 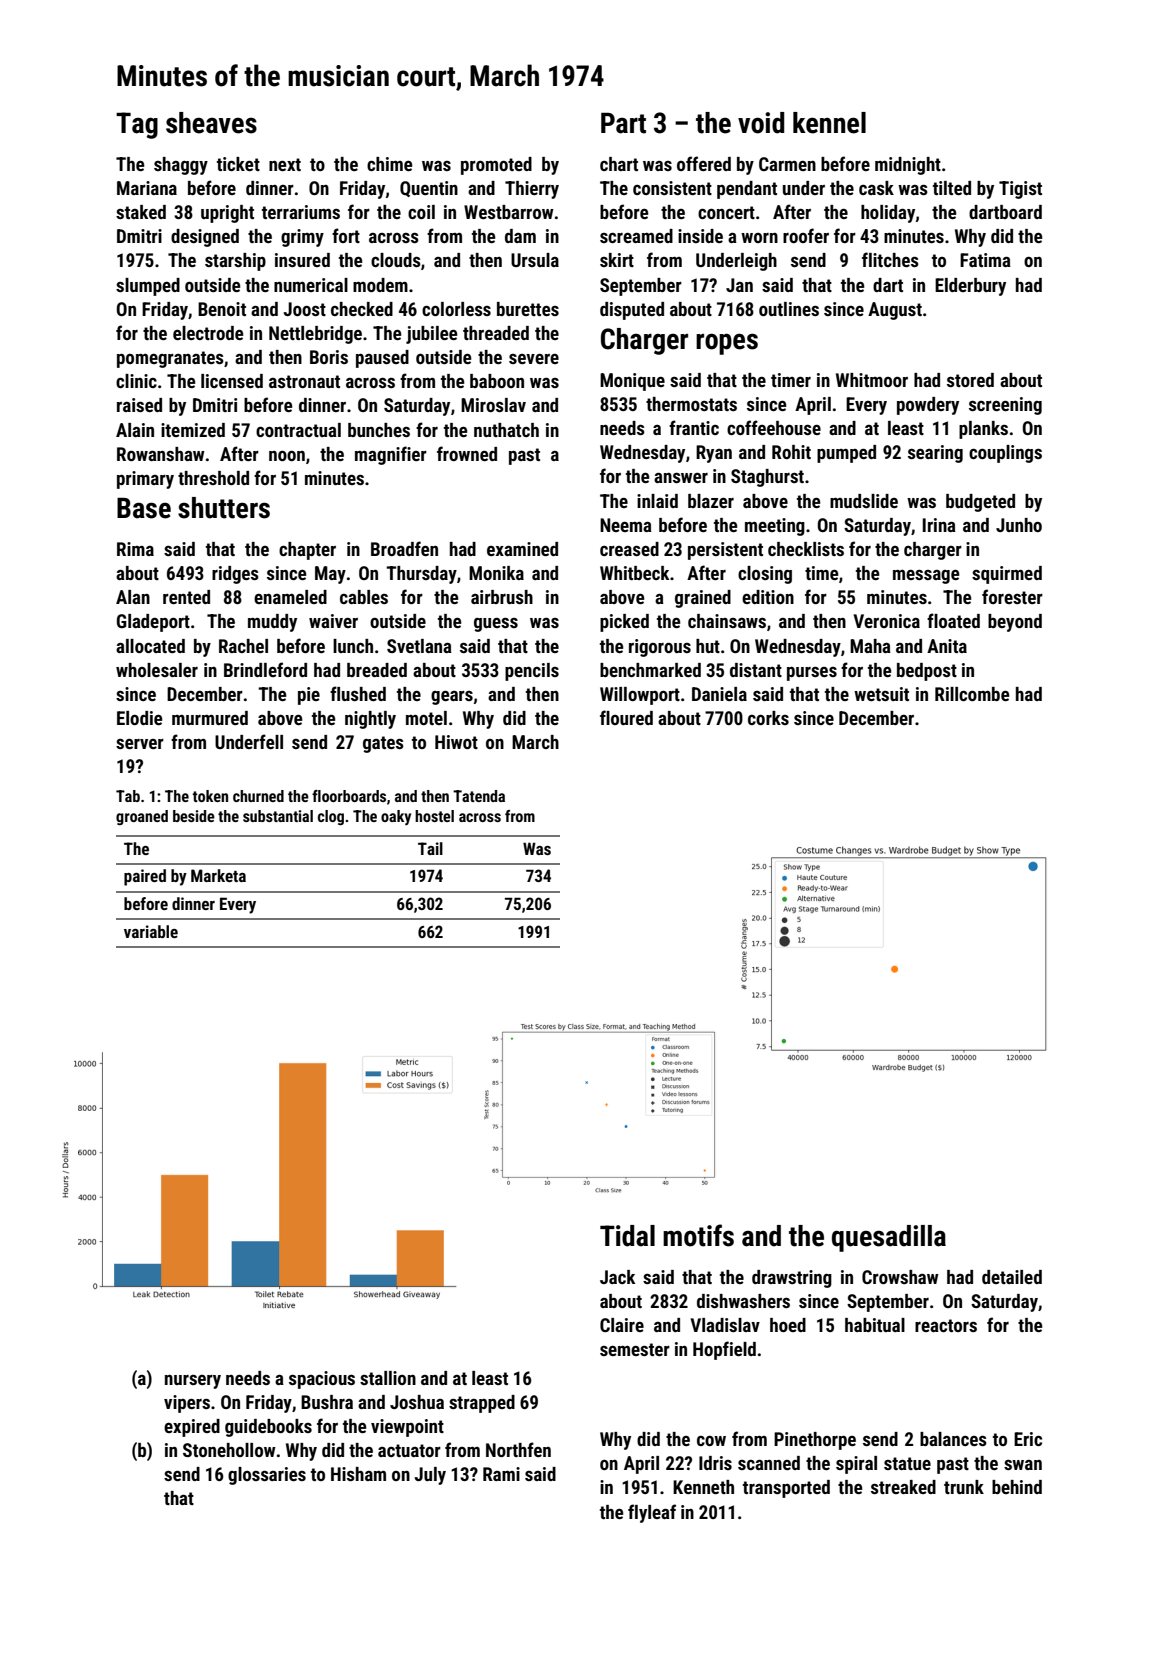 What do you see at coordinates (331, 818) in the screenshot?
I see `clog` at bounding box center [331, 818].
